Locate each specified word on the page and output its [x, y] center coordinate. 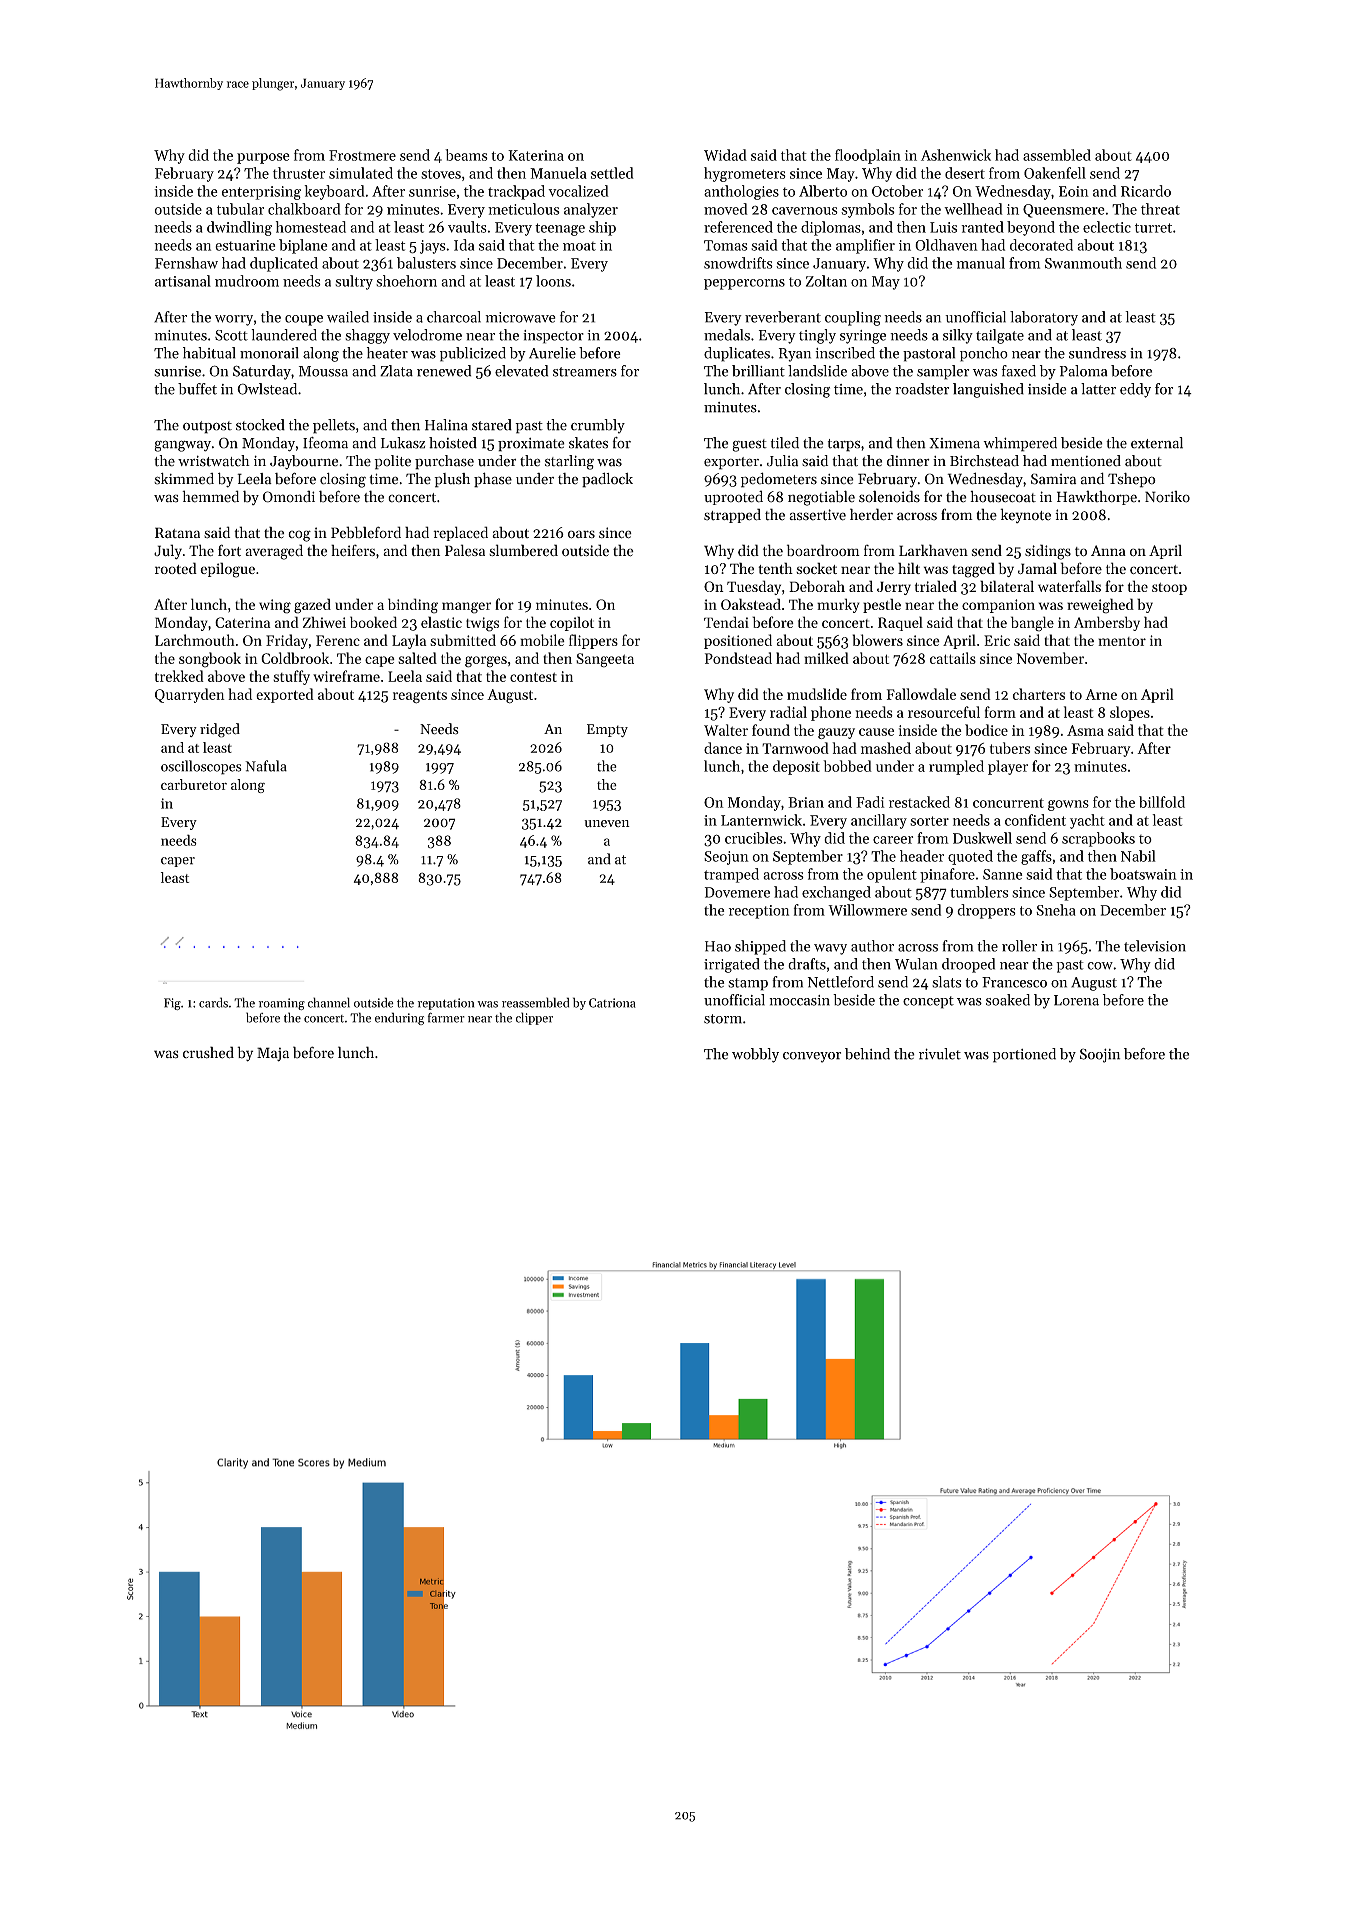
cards [213, 1002]
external [1157, 443]
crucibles [754, 838]
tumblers [979, 892]
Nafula [266, 766]
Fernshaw [186, 263]
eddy [1135, 390]
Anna [1108, 550]
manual [980, 263]
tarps [844, 445]
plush [452, 480]
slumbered [523, 550]
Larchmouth [195, 640]
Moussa [323, 371]
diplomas [831, 228]
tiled [785, 443]
